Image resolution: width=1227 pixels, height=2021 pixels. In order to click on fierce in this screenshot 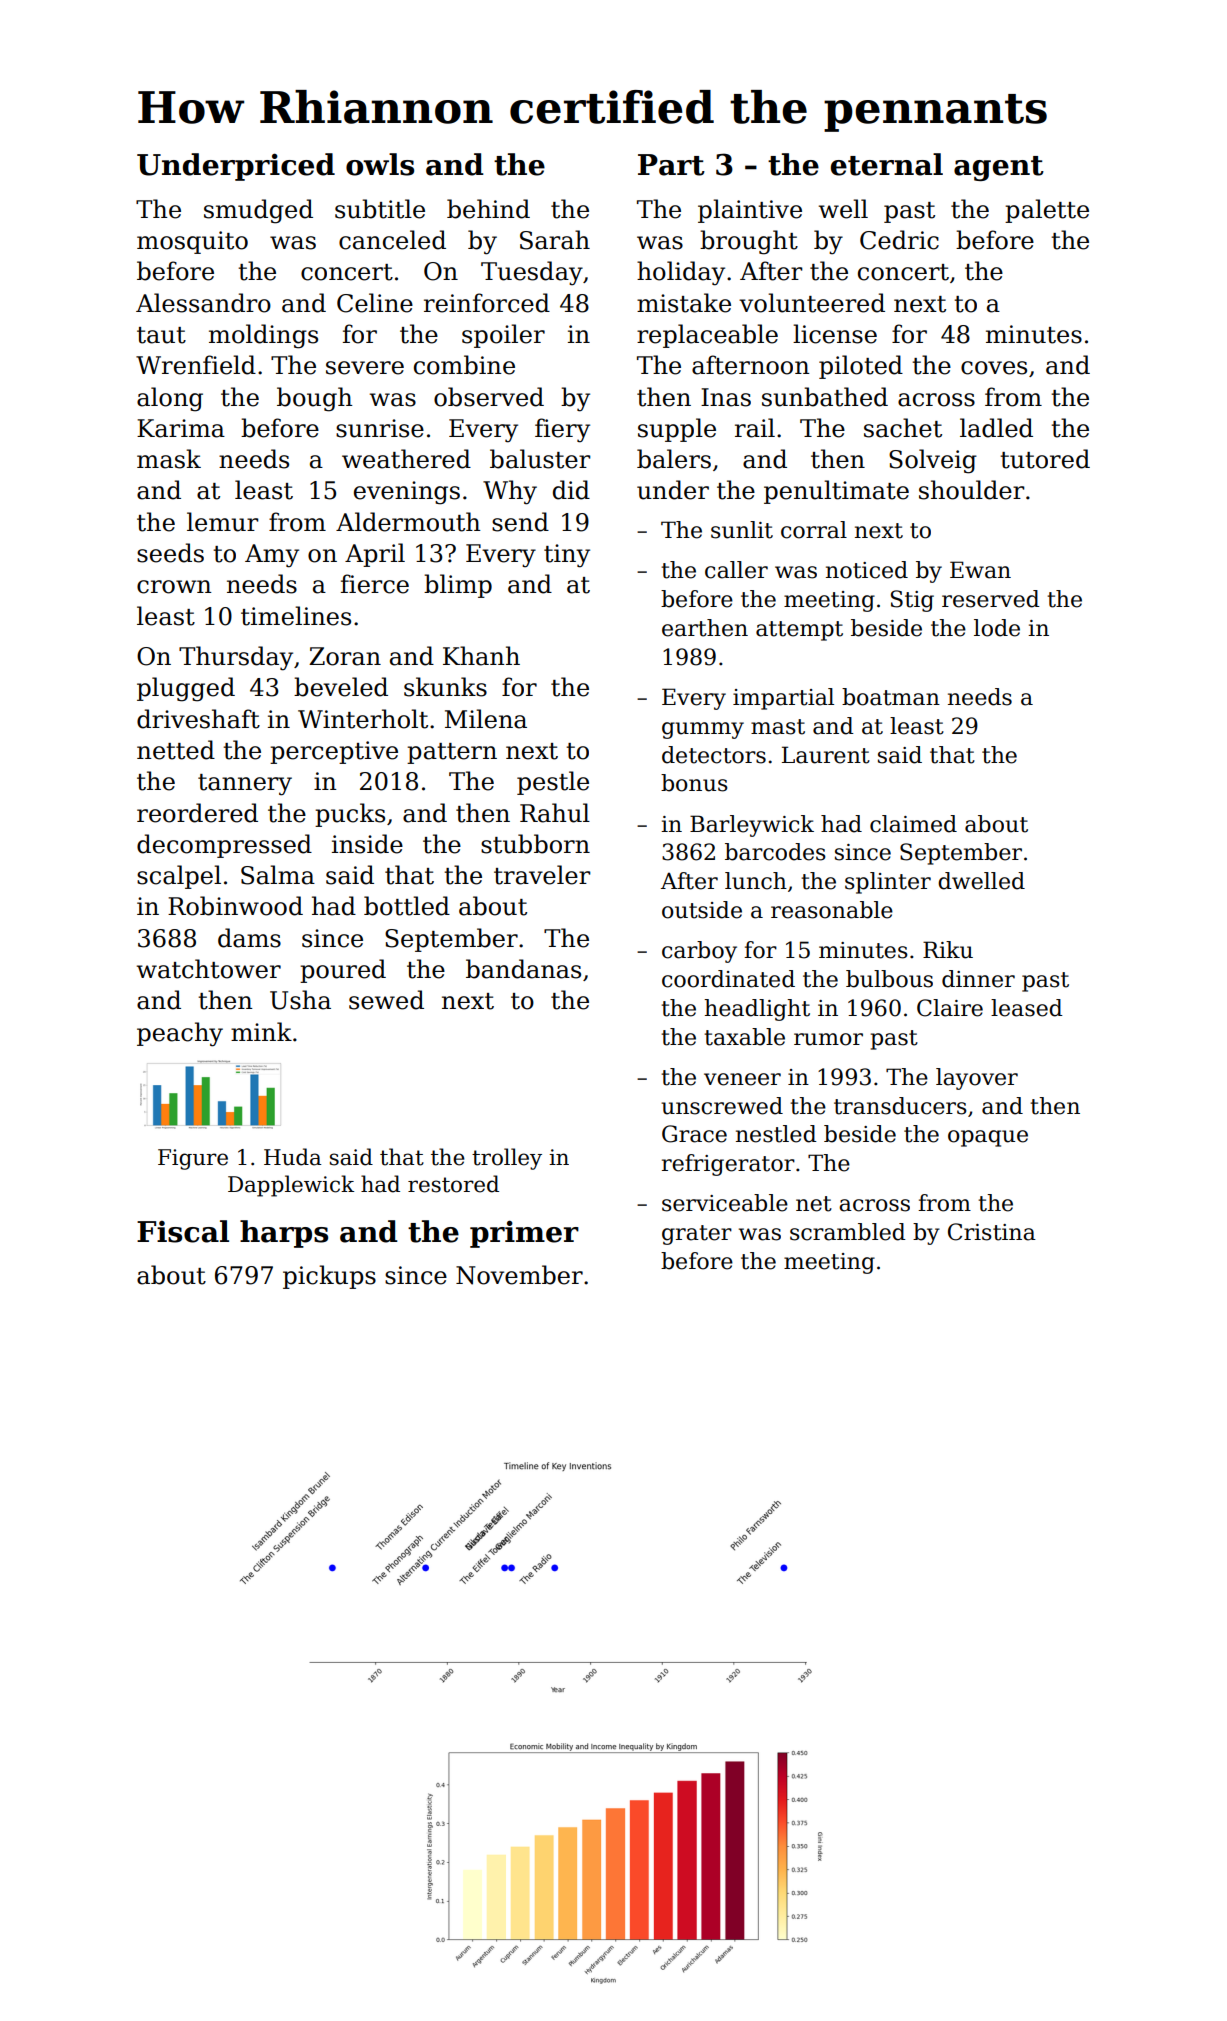, I will do `click(375, 584)`.
